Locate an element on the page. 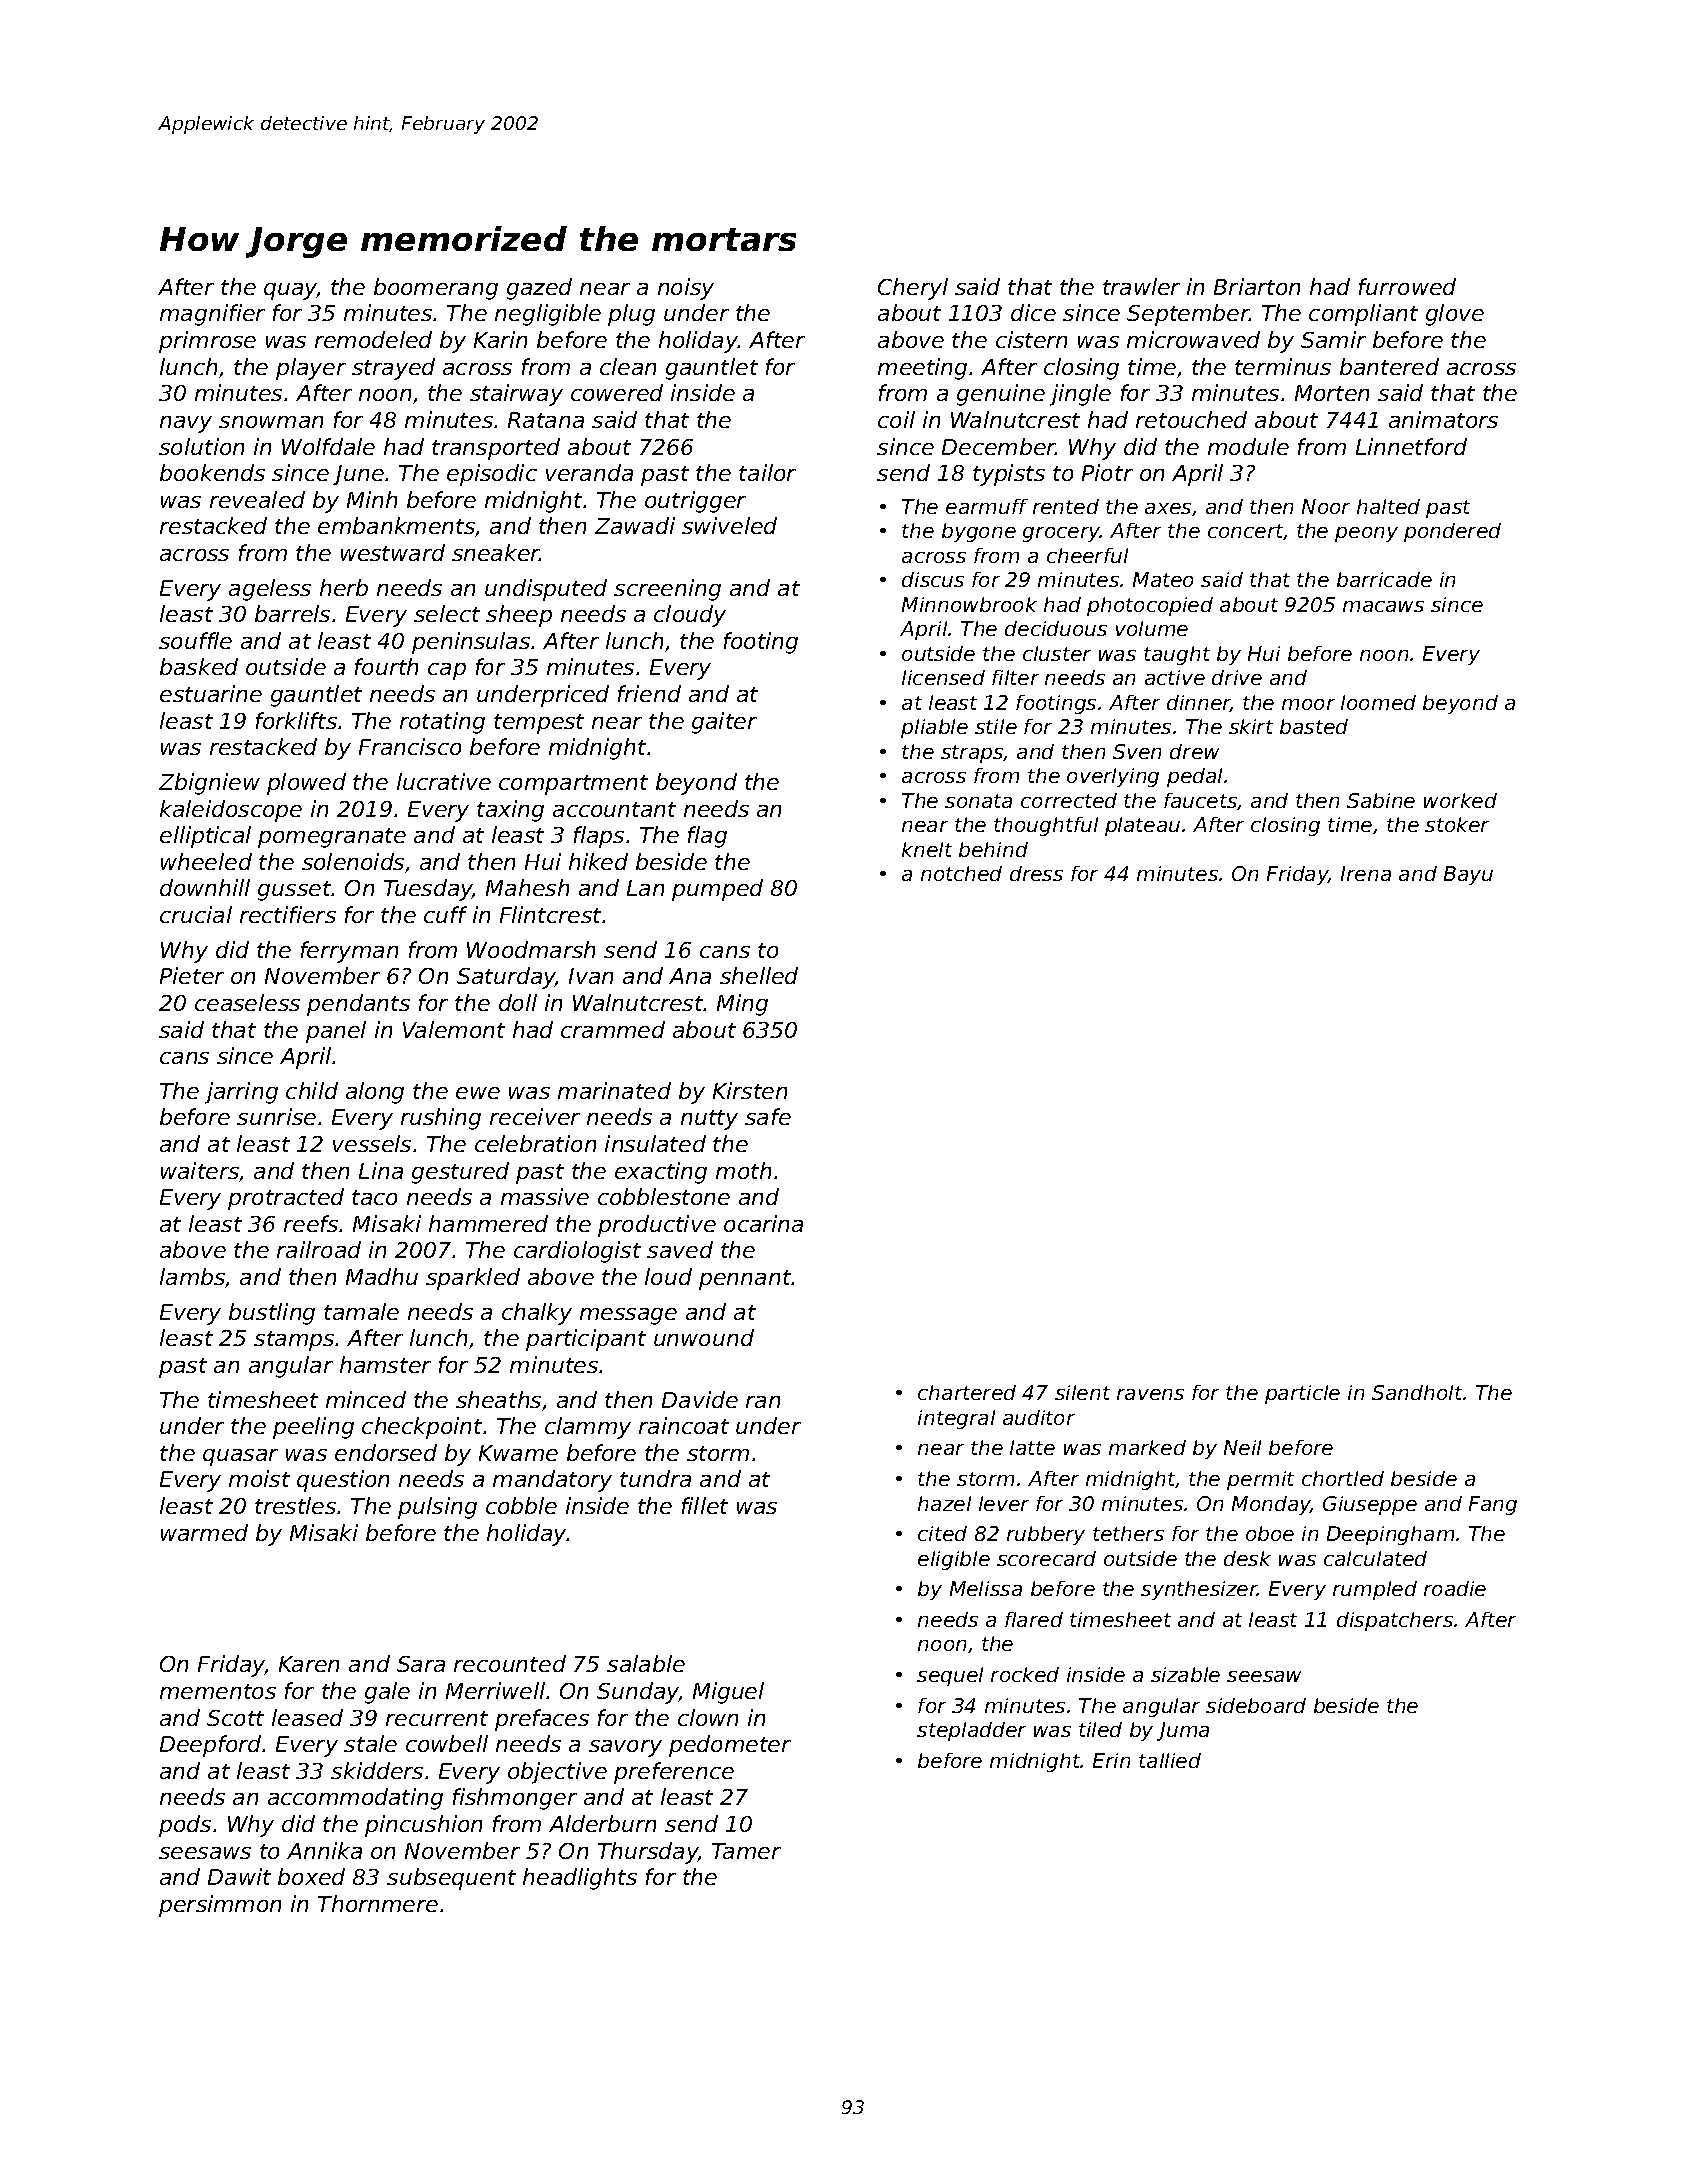 This image has width=1683, height=2178. chalky is located at coordinates (537, 1314).
